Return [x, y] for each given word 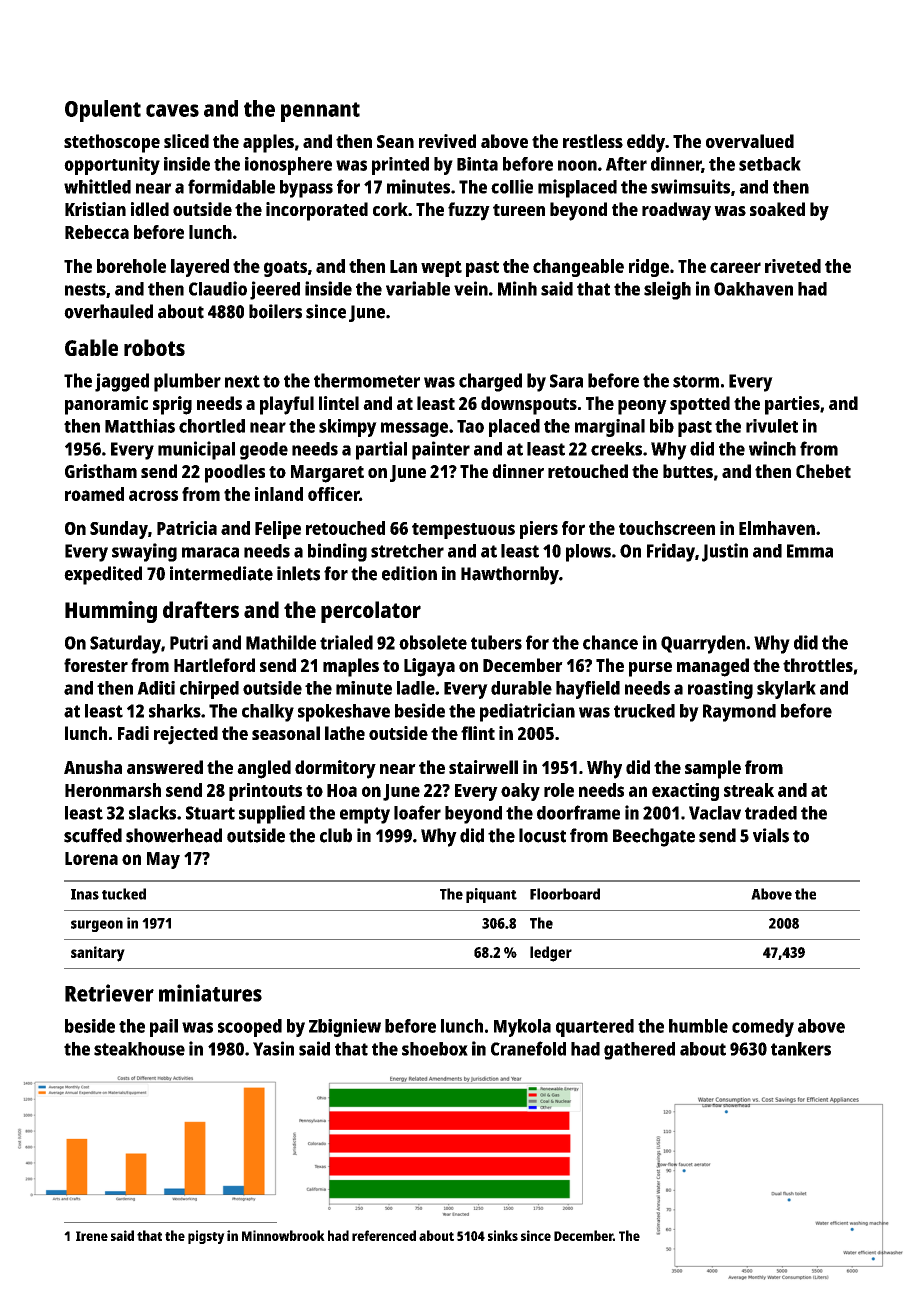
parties [792, 405]
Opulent [103, 111]
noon [577, 165]
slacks [152, 813]
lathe [345, 733]
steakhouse [139, 1049]
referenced [384, 1235]
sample [713, 769]
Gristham [101, 471]
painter [441, 450]
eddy [646, 143]
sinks [503, 1235]
